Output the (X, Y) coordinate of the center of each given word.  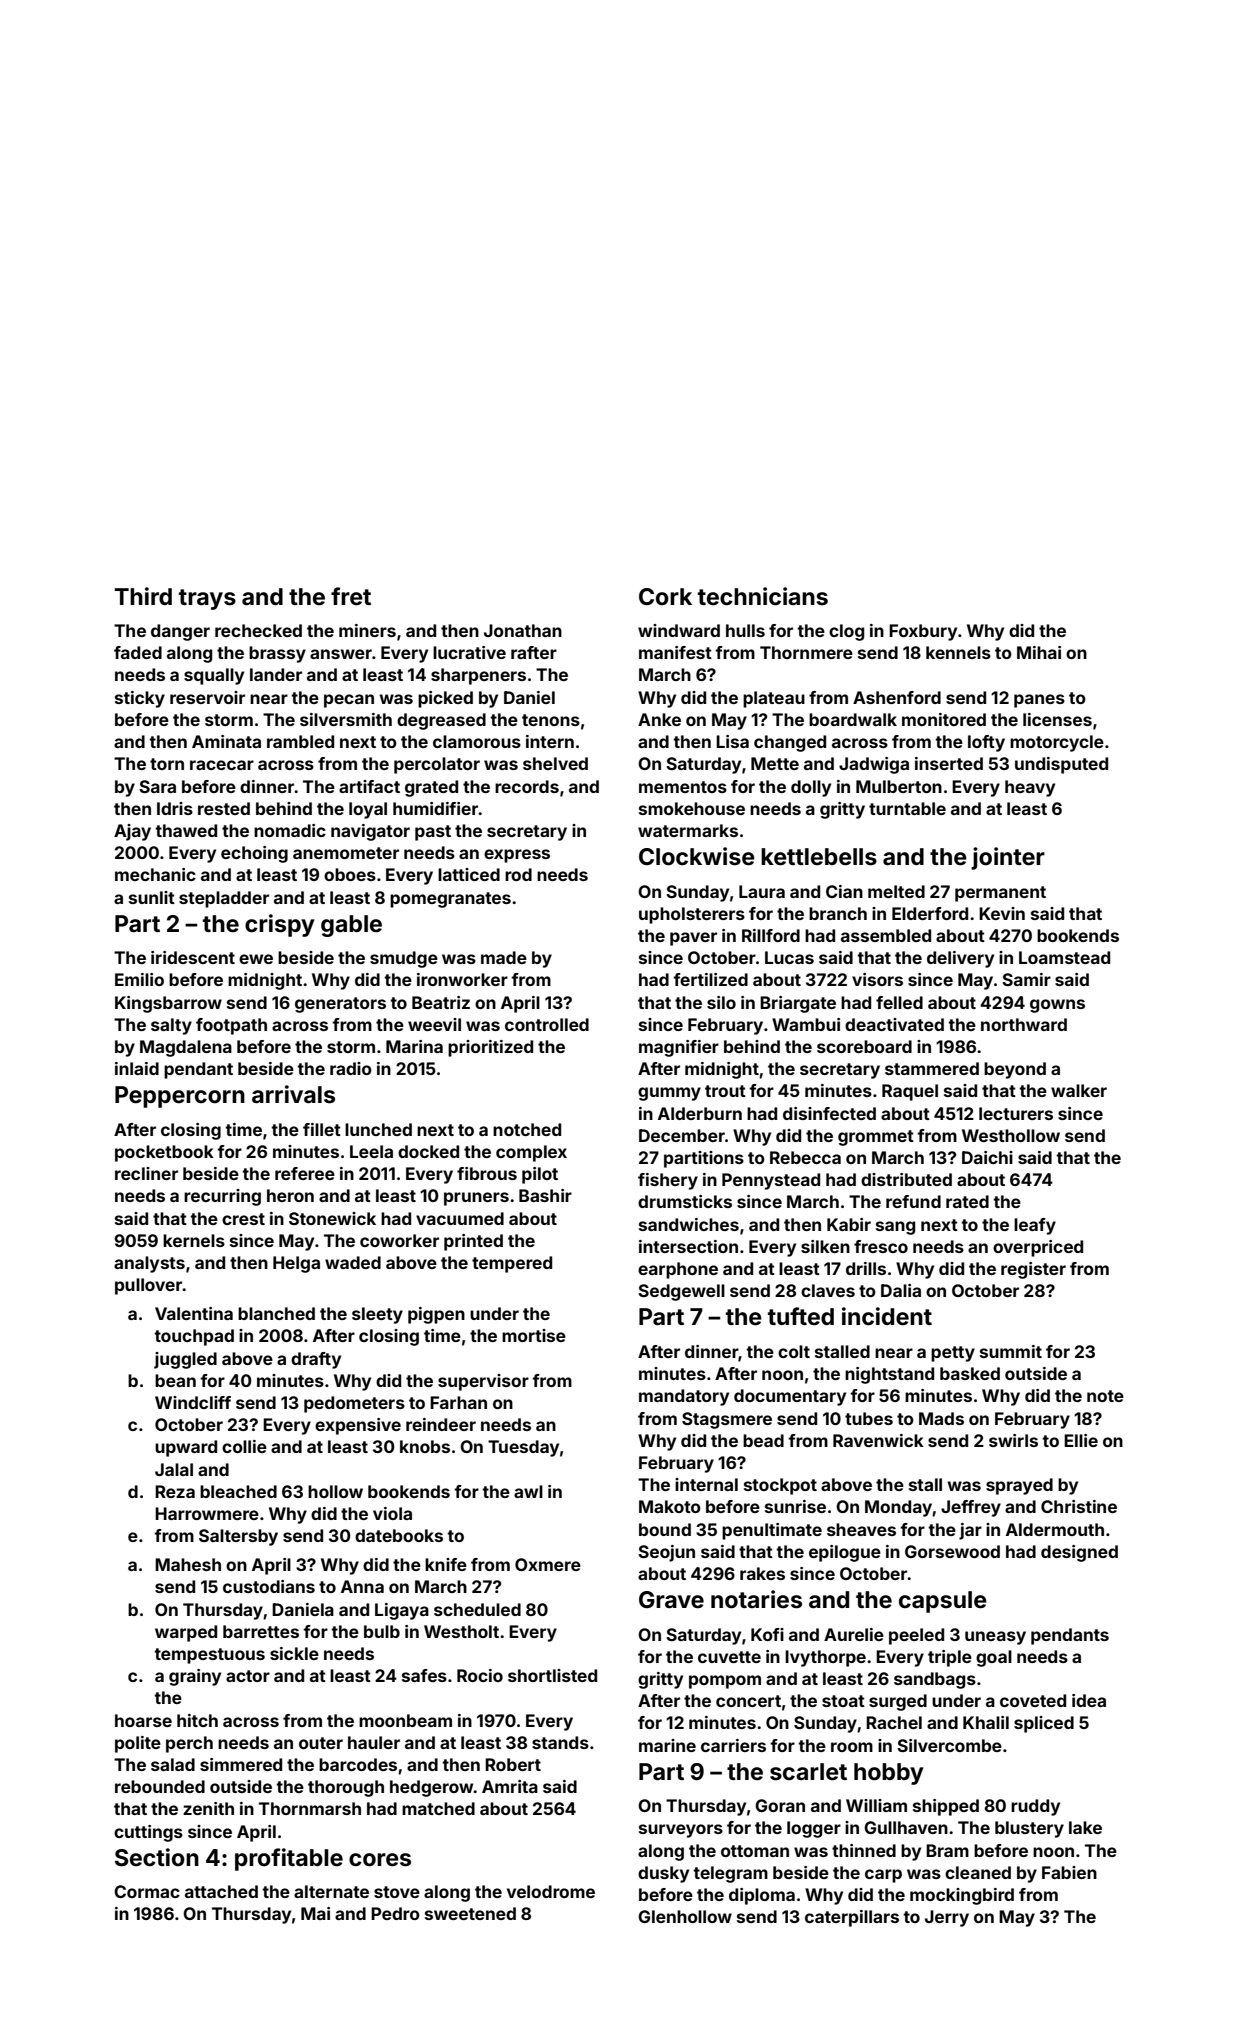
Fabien (1069, 1872)
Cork (665, 596)
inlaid (137, 1068)
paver (693, 939)
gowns (1057, 1006)
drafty (316, 1360)
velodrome (551, 1891)
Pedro (395, 1913)
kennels (958, 652)
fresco (881, 1246)
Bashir (545, 1195)
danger (180, 632)
